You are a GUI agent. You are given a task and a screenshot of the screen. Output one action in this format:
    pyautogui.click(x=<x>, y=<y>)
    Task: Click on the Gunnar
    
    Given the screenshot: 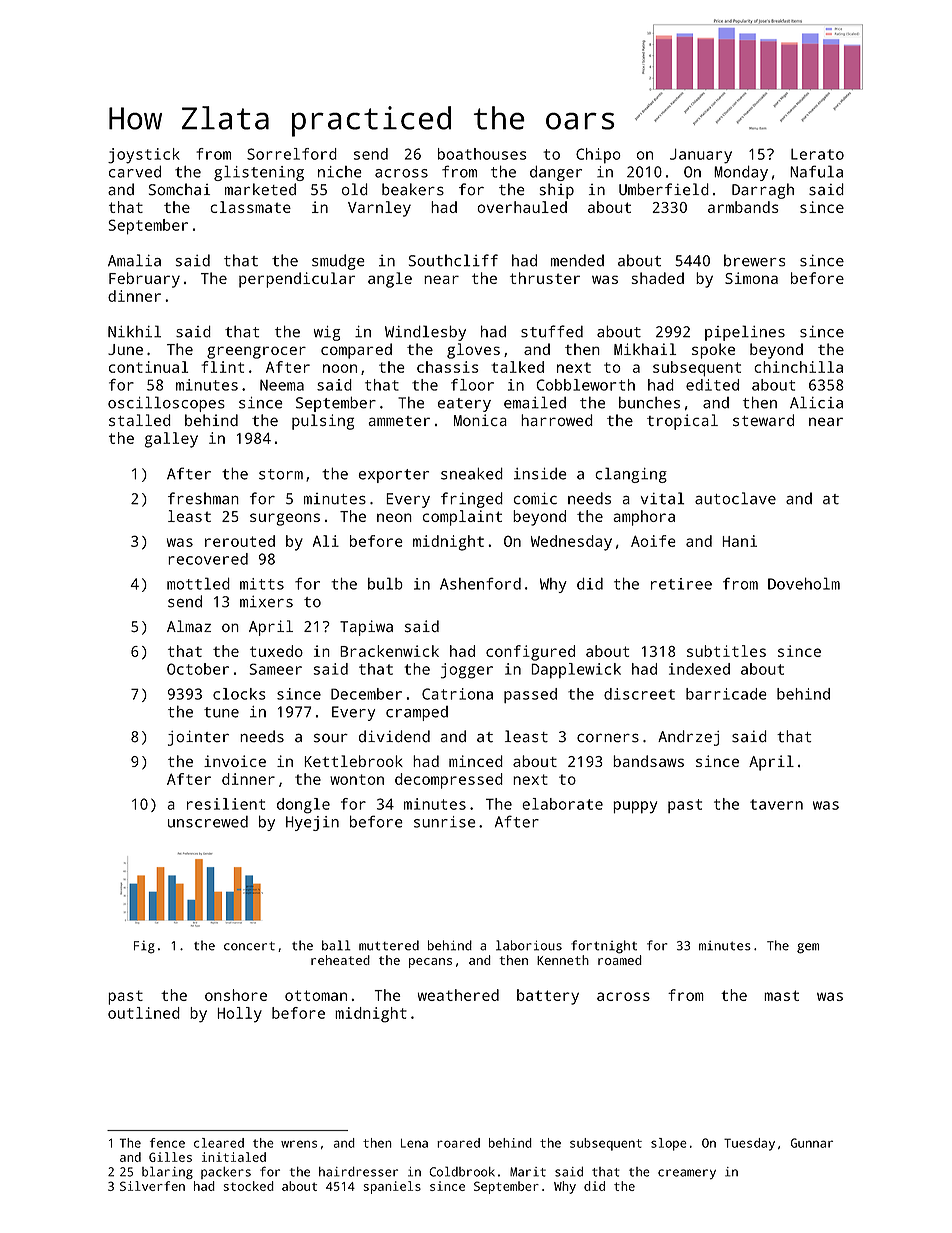 What is the action you would take?
    pyautogui.click(x=812, y=1143)
